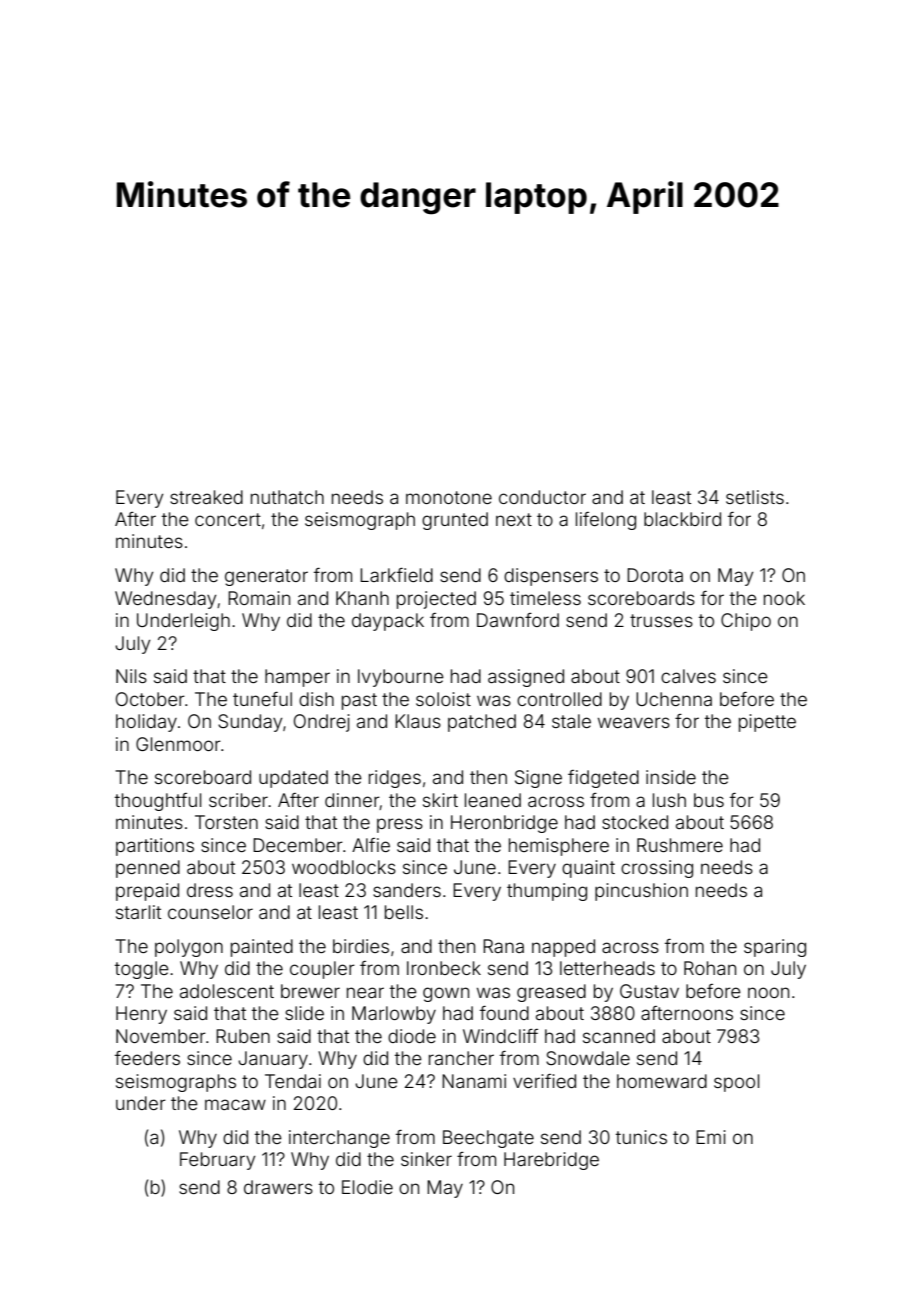 The image size is (924, 1311). Describe the element at coordinates (166, 600) in the screenshot. I see `Wednesday` at that location.
